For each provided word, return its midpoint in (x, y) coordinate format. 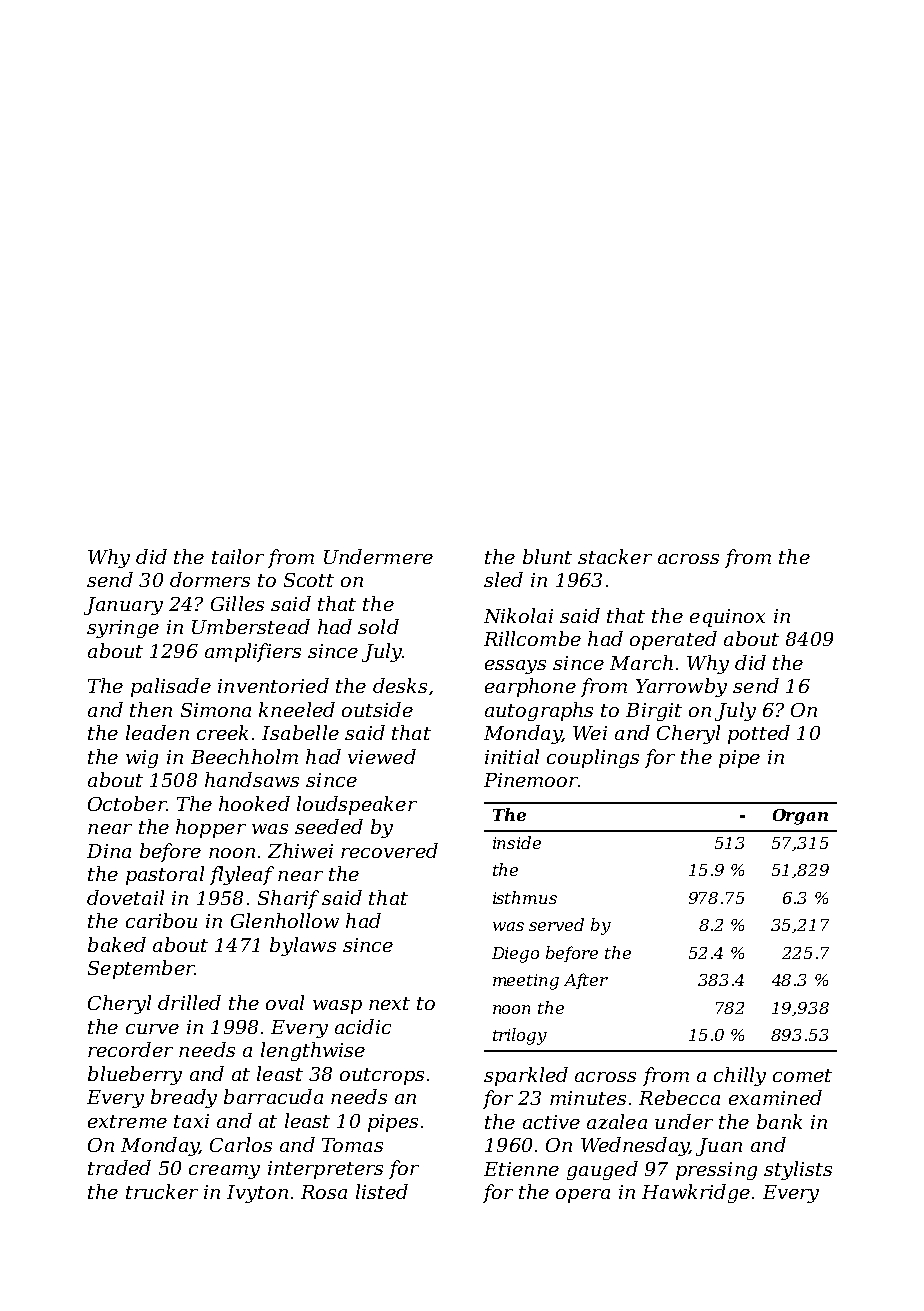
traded (119, 1167)
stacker (615, 556)
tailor (238, 556)
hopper (211, 828)
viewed (382, 756)
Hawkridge (696, 1193)
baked (117, 944)
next (389, 1003)
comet (802, 1075)
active (551, 1122)
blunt (547, 556)
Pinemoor (531, 780)
